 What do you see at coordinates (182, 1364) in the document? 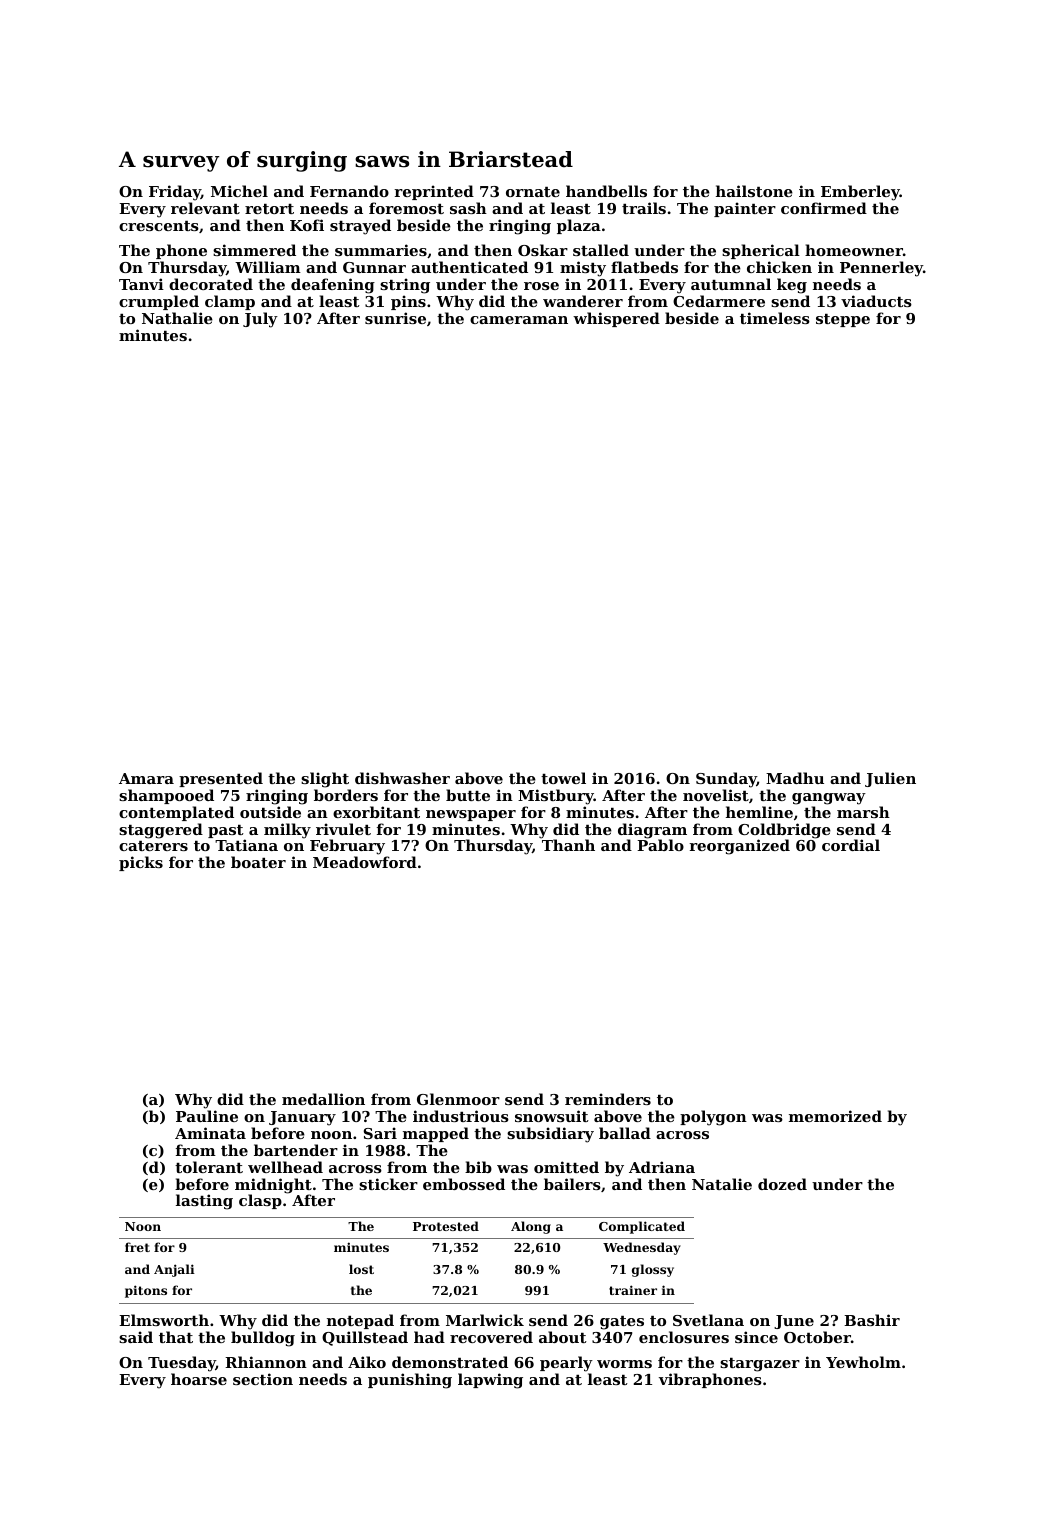
I see `Tuesday` at bounding box center [182, 1364].
